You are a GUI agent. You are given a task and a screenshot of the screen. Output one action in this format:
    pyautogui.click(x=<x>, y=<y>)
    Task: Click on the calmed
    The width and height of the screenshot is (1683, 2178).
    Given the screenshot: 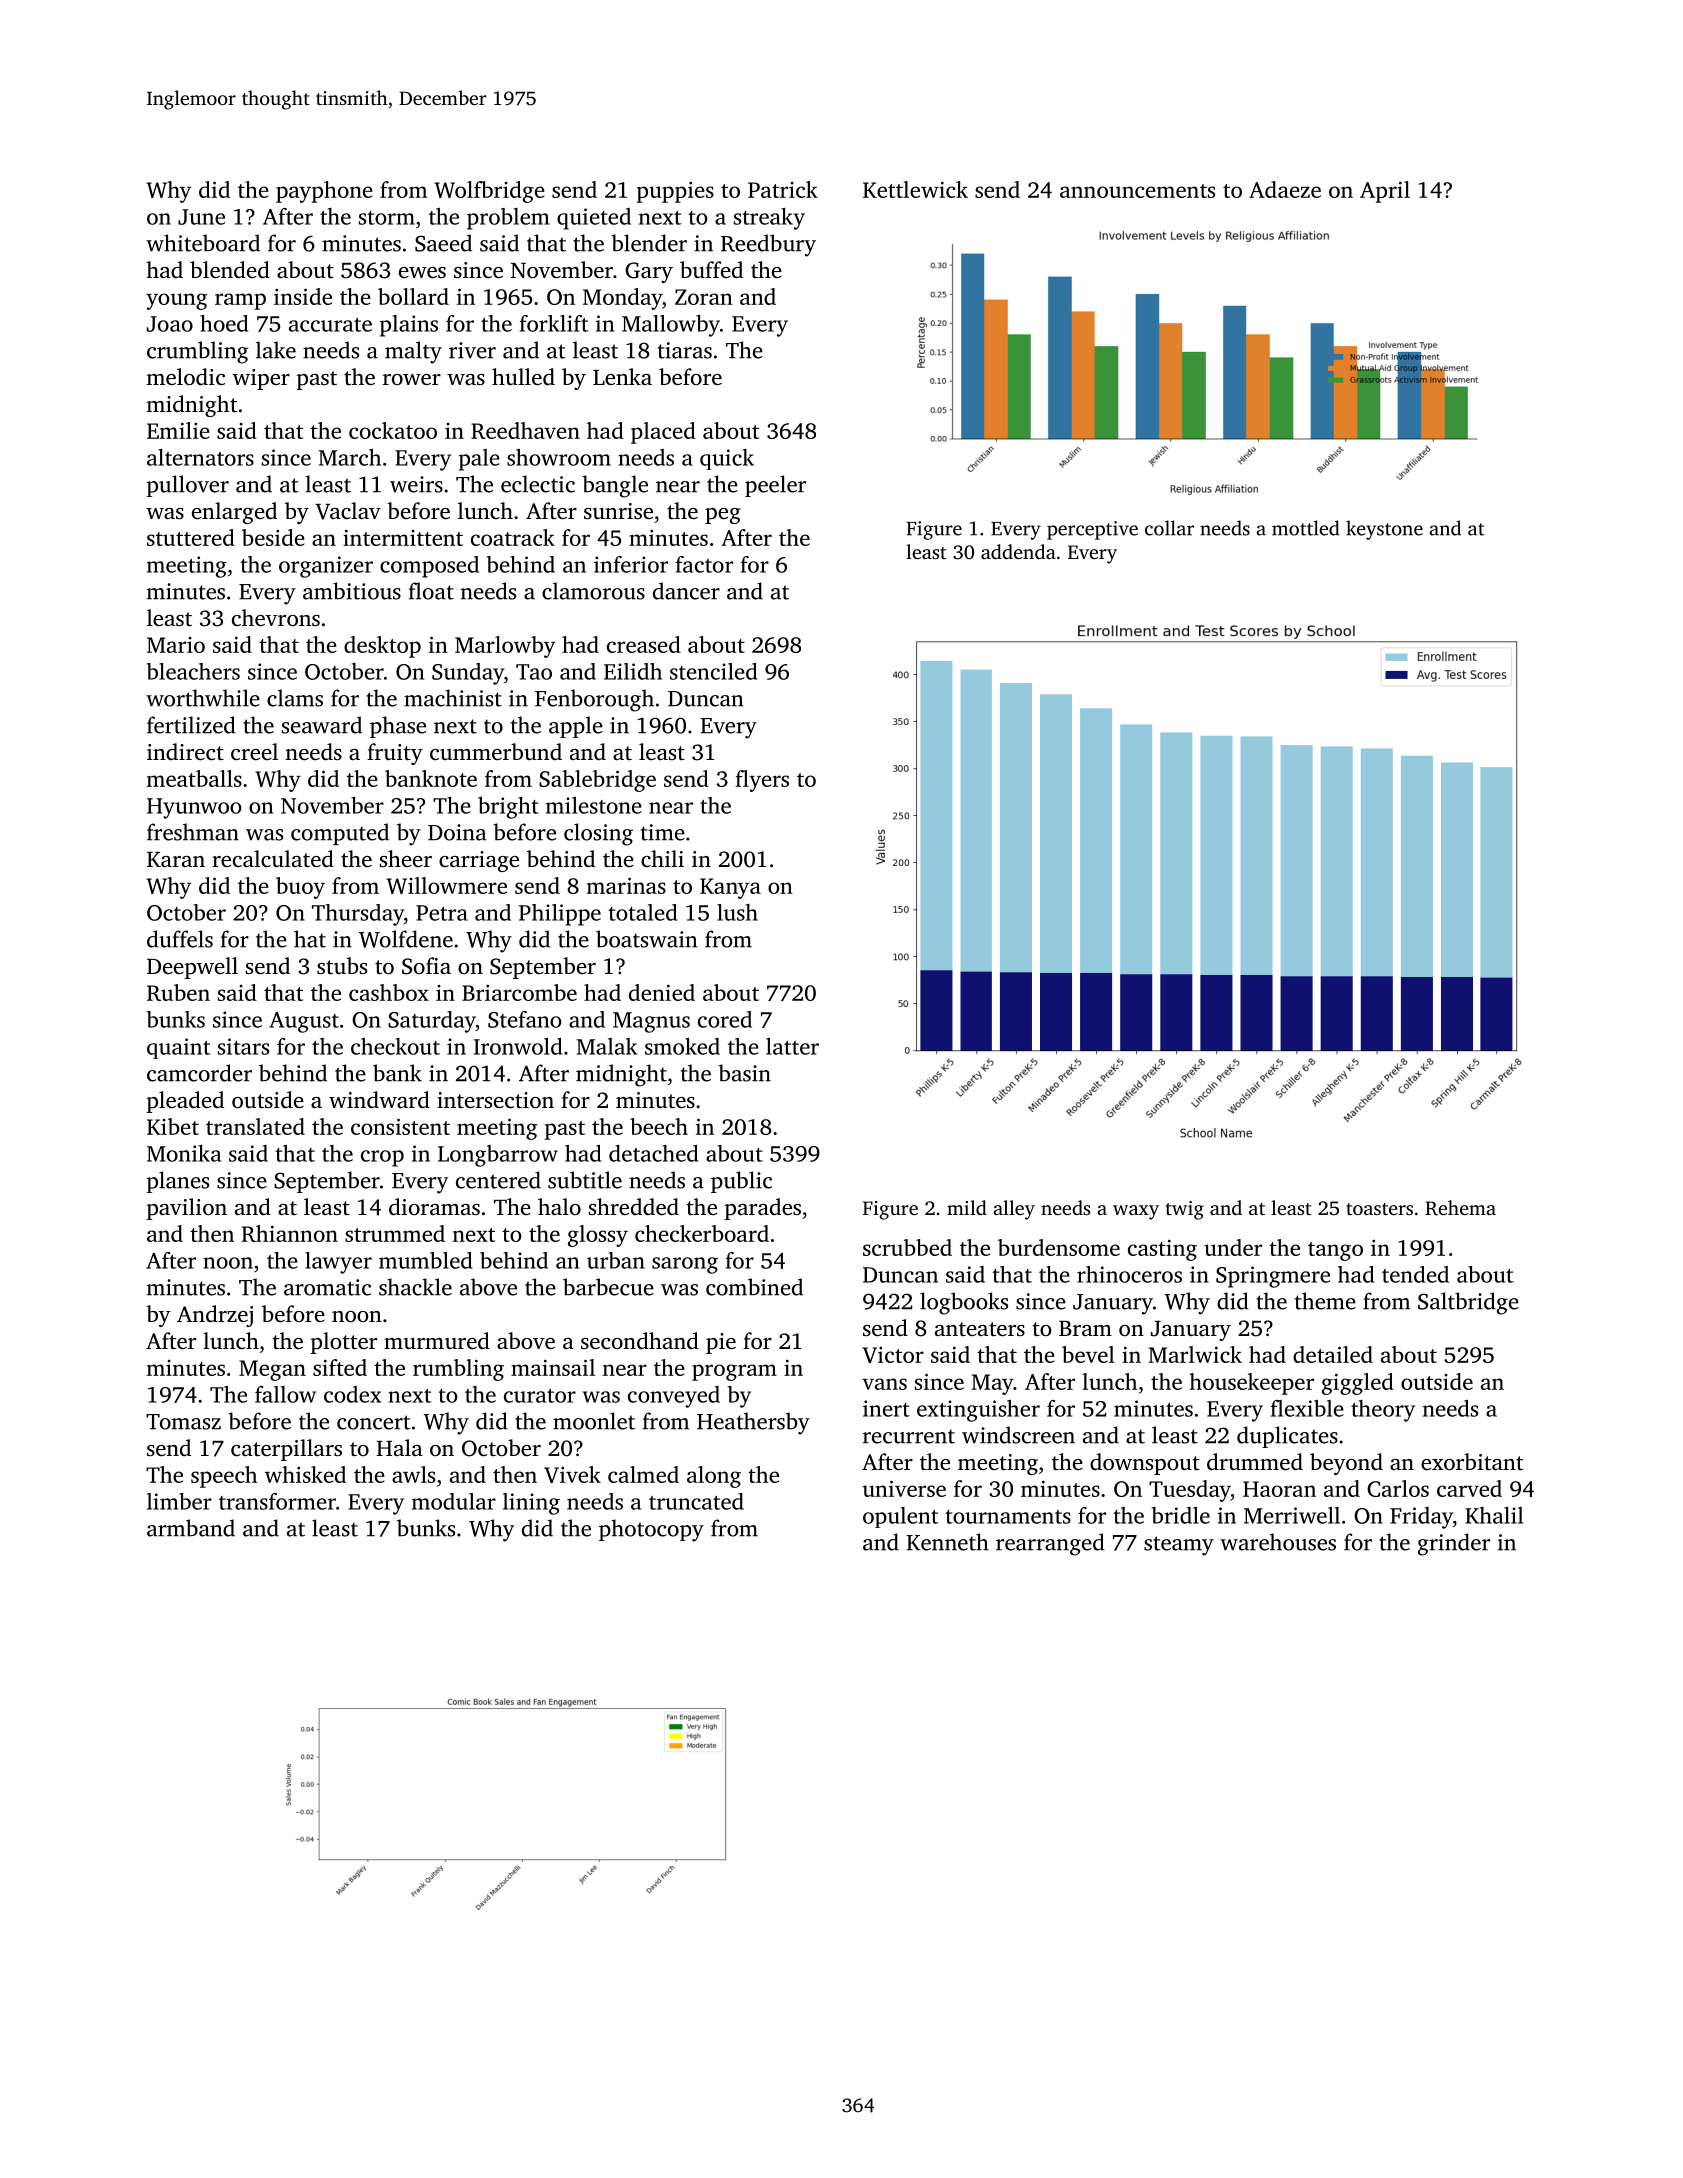 What is the action you would take?
    pyautogui.click(x=643, y=1474)
